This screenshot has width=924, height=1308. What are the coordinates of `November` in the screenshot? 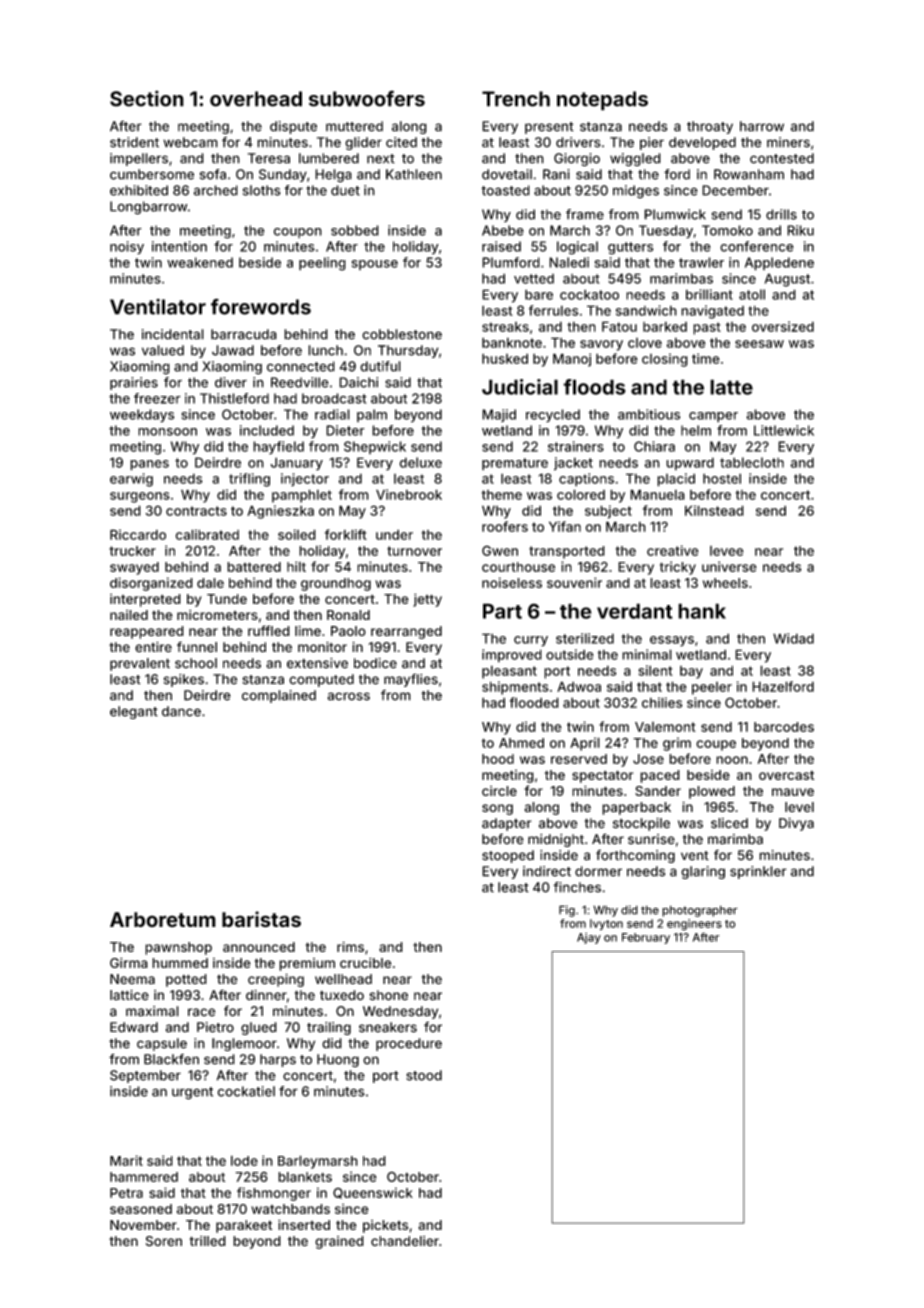 It's located at (143, 1225).
